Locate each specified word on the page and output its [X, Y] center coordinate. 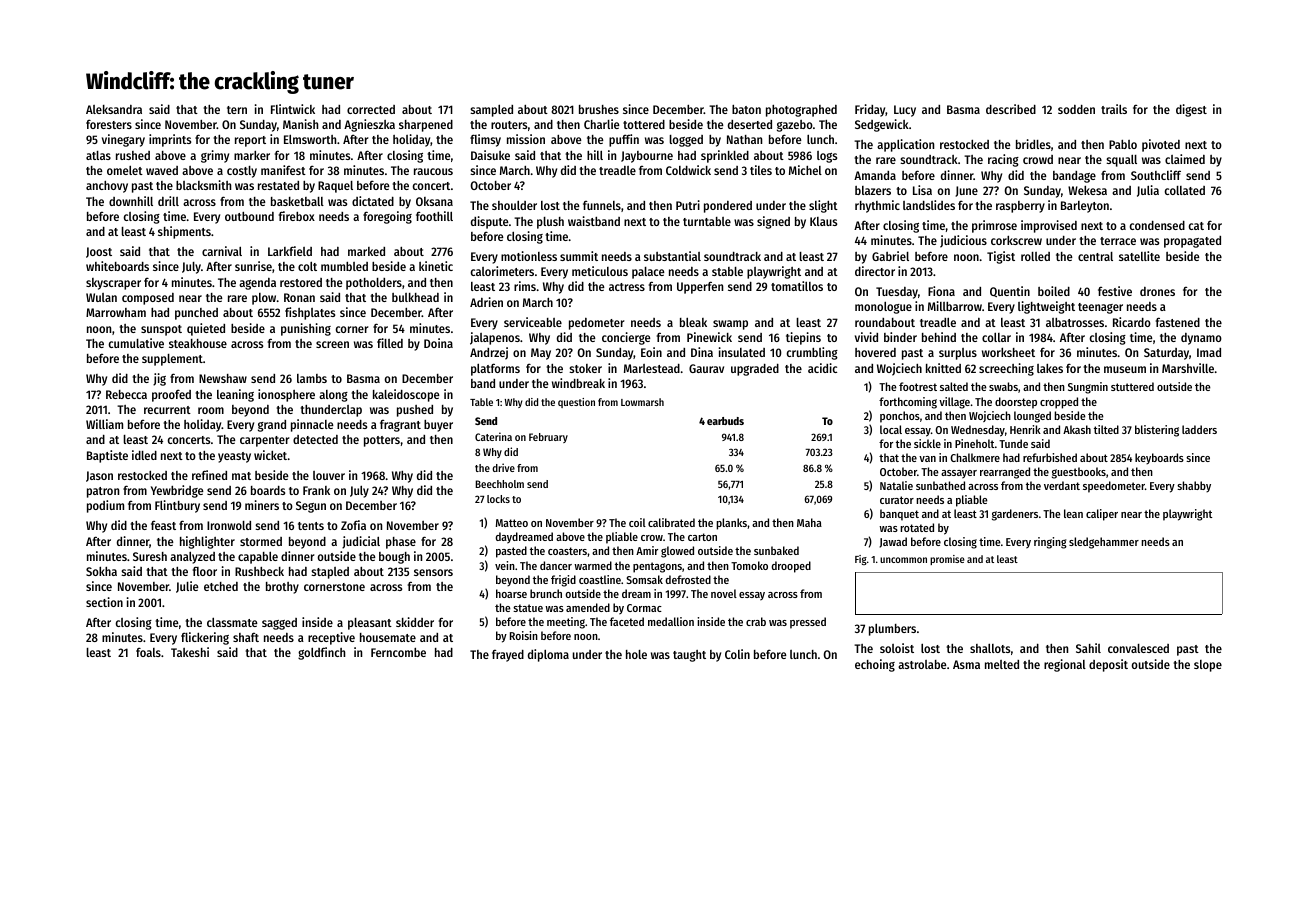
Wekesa [1087, 190]
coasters [567, 551]
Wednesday [978, 431]
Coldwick [688, 170]
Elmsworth [310, 139]
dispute [490, 222]
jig [159, 379]
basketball [297, 201]
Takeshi [190, 652]
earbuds [725, 421]
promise [947, 560]
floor [205, 571]
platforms [495, 369]
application [905, 145]
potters [382, 441]
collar [996, 337]
